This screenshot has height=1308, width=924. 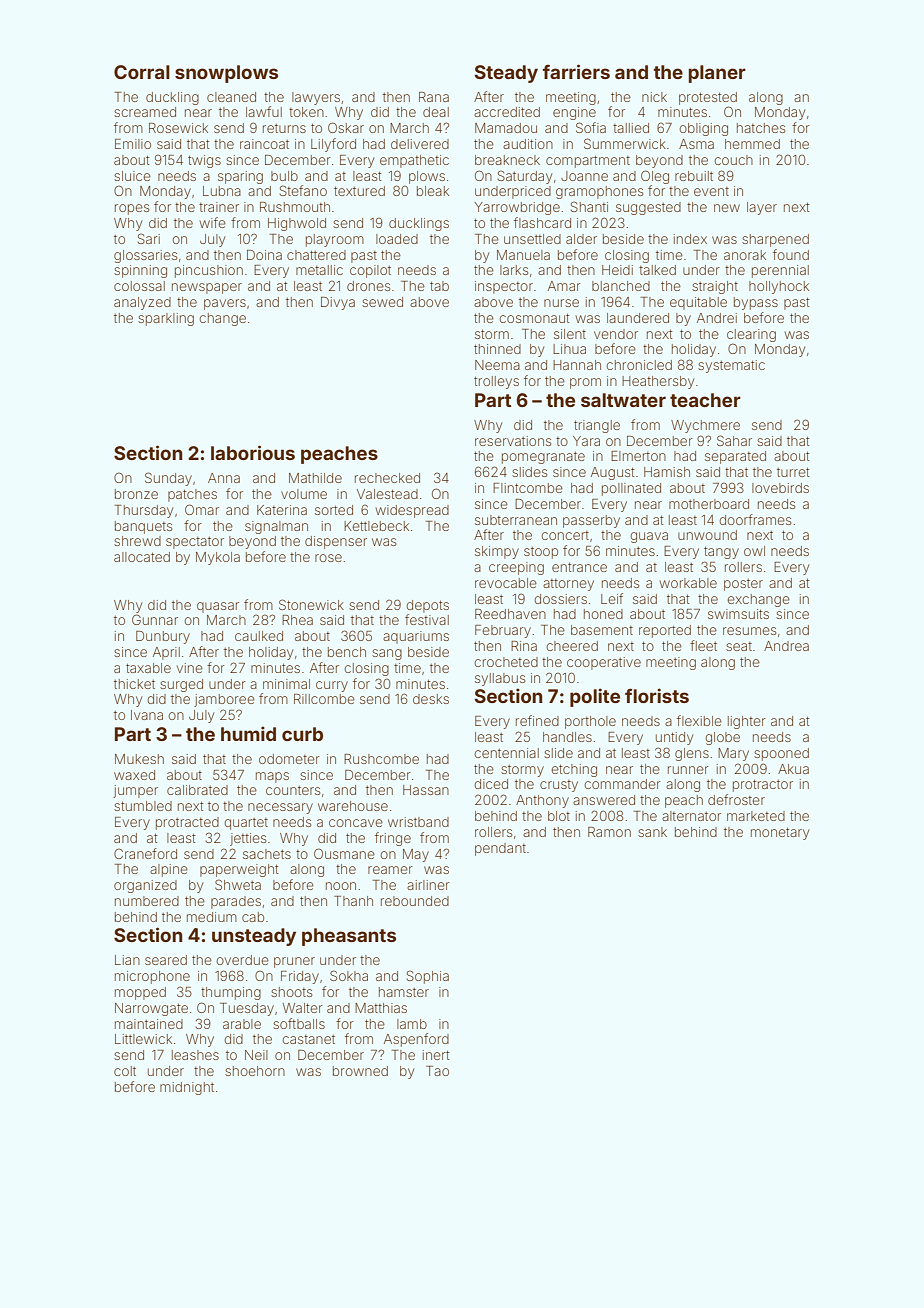 I want to click on dispenser, so click(x=336, y=542).
